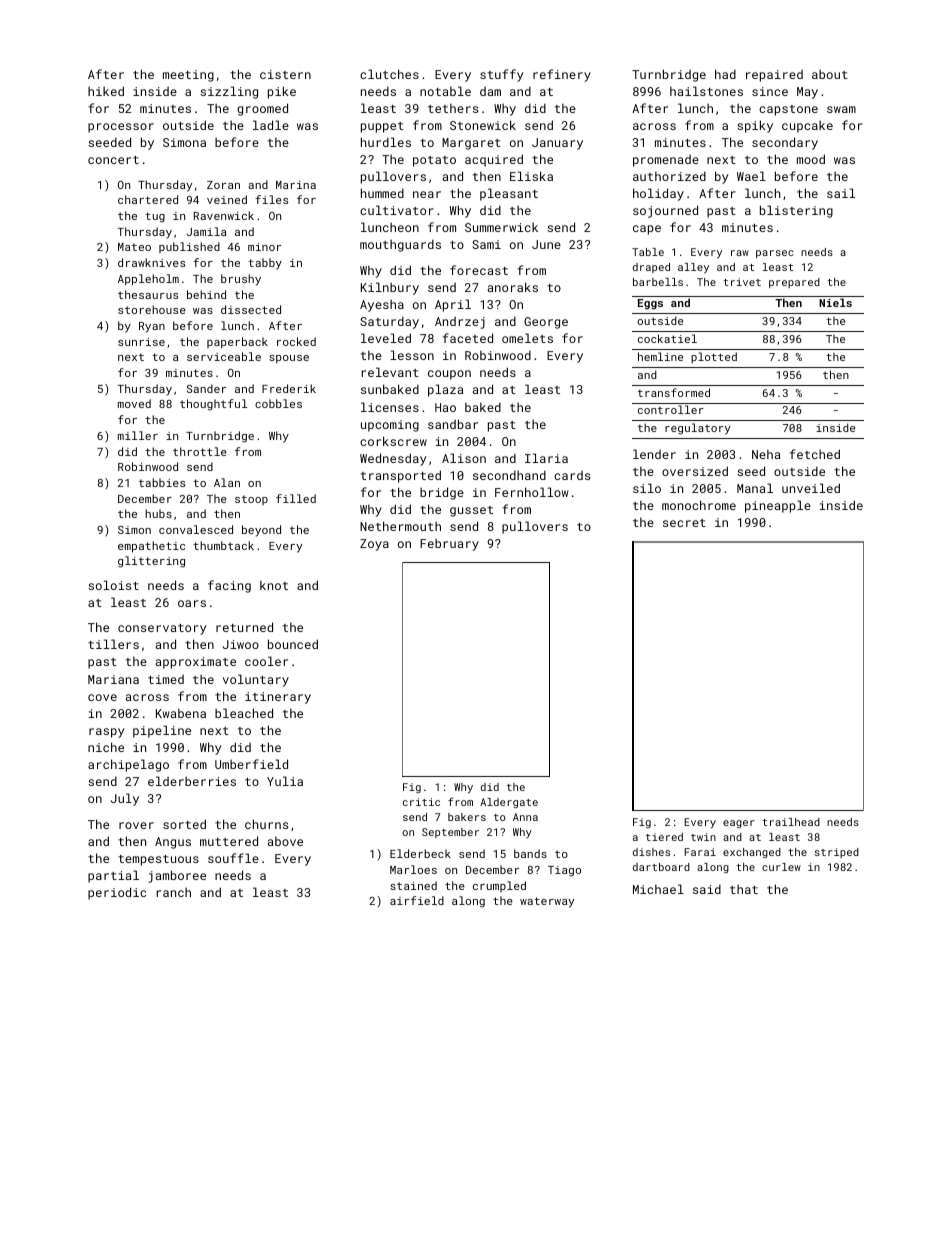 Image resolution: width=952 pixels, height=1233 pixels. Describe the element at coordinates (811, 159) in the image. I see `mood` at that location.
